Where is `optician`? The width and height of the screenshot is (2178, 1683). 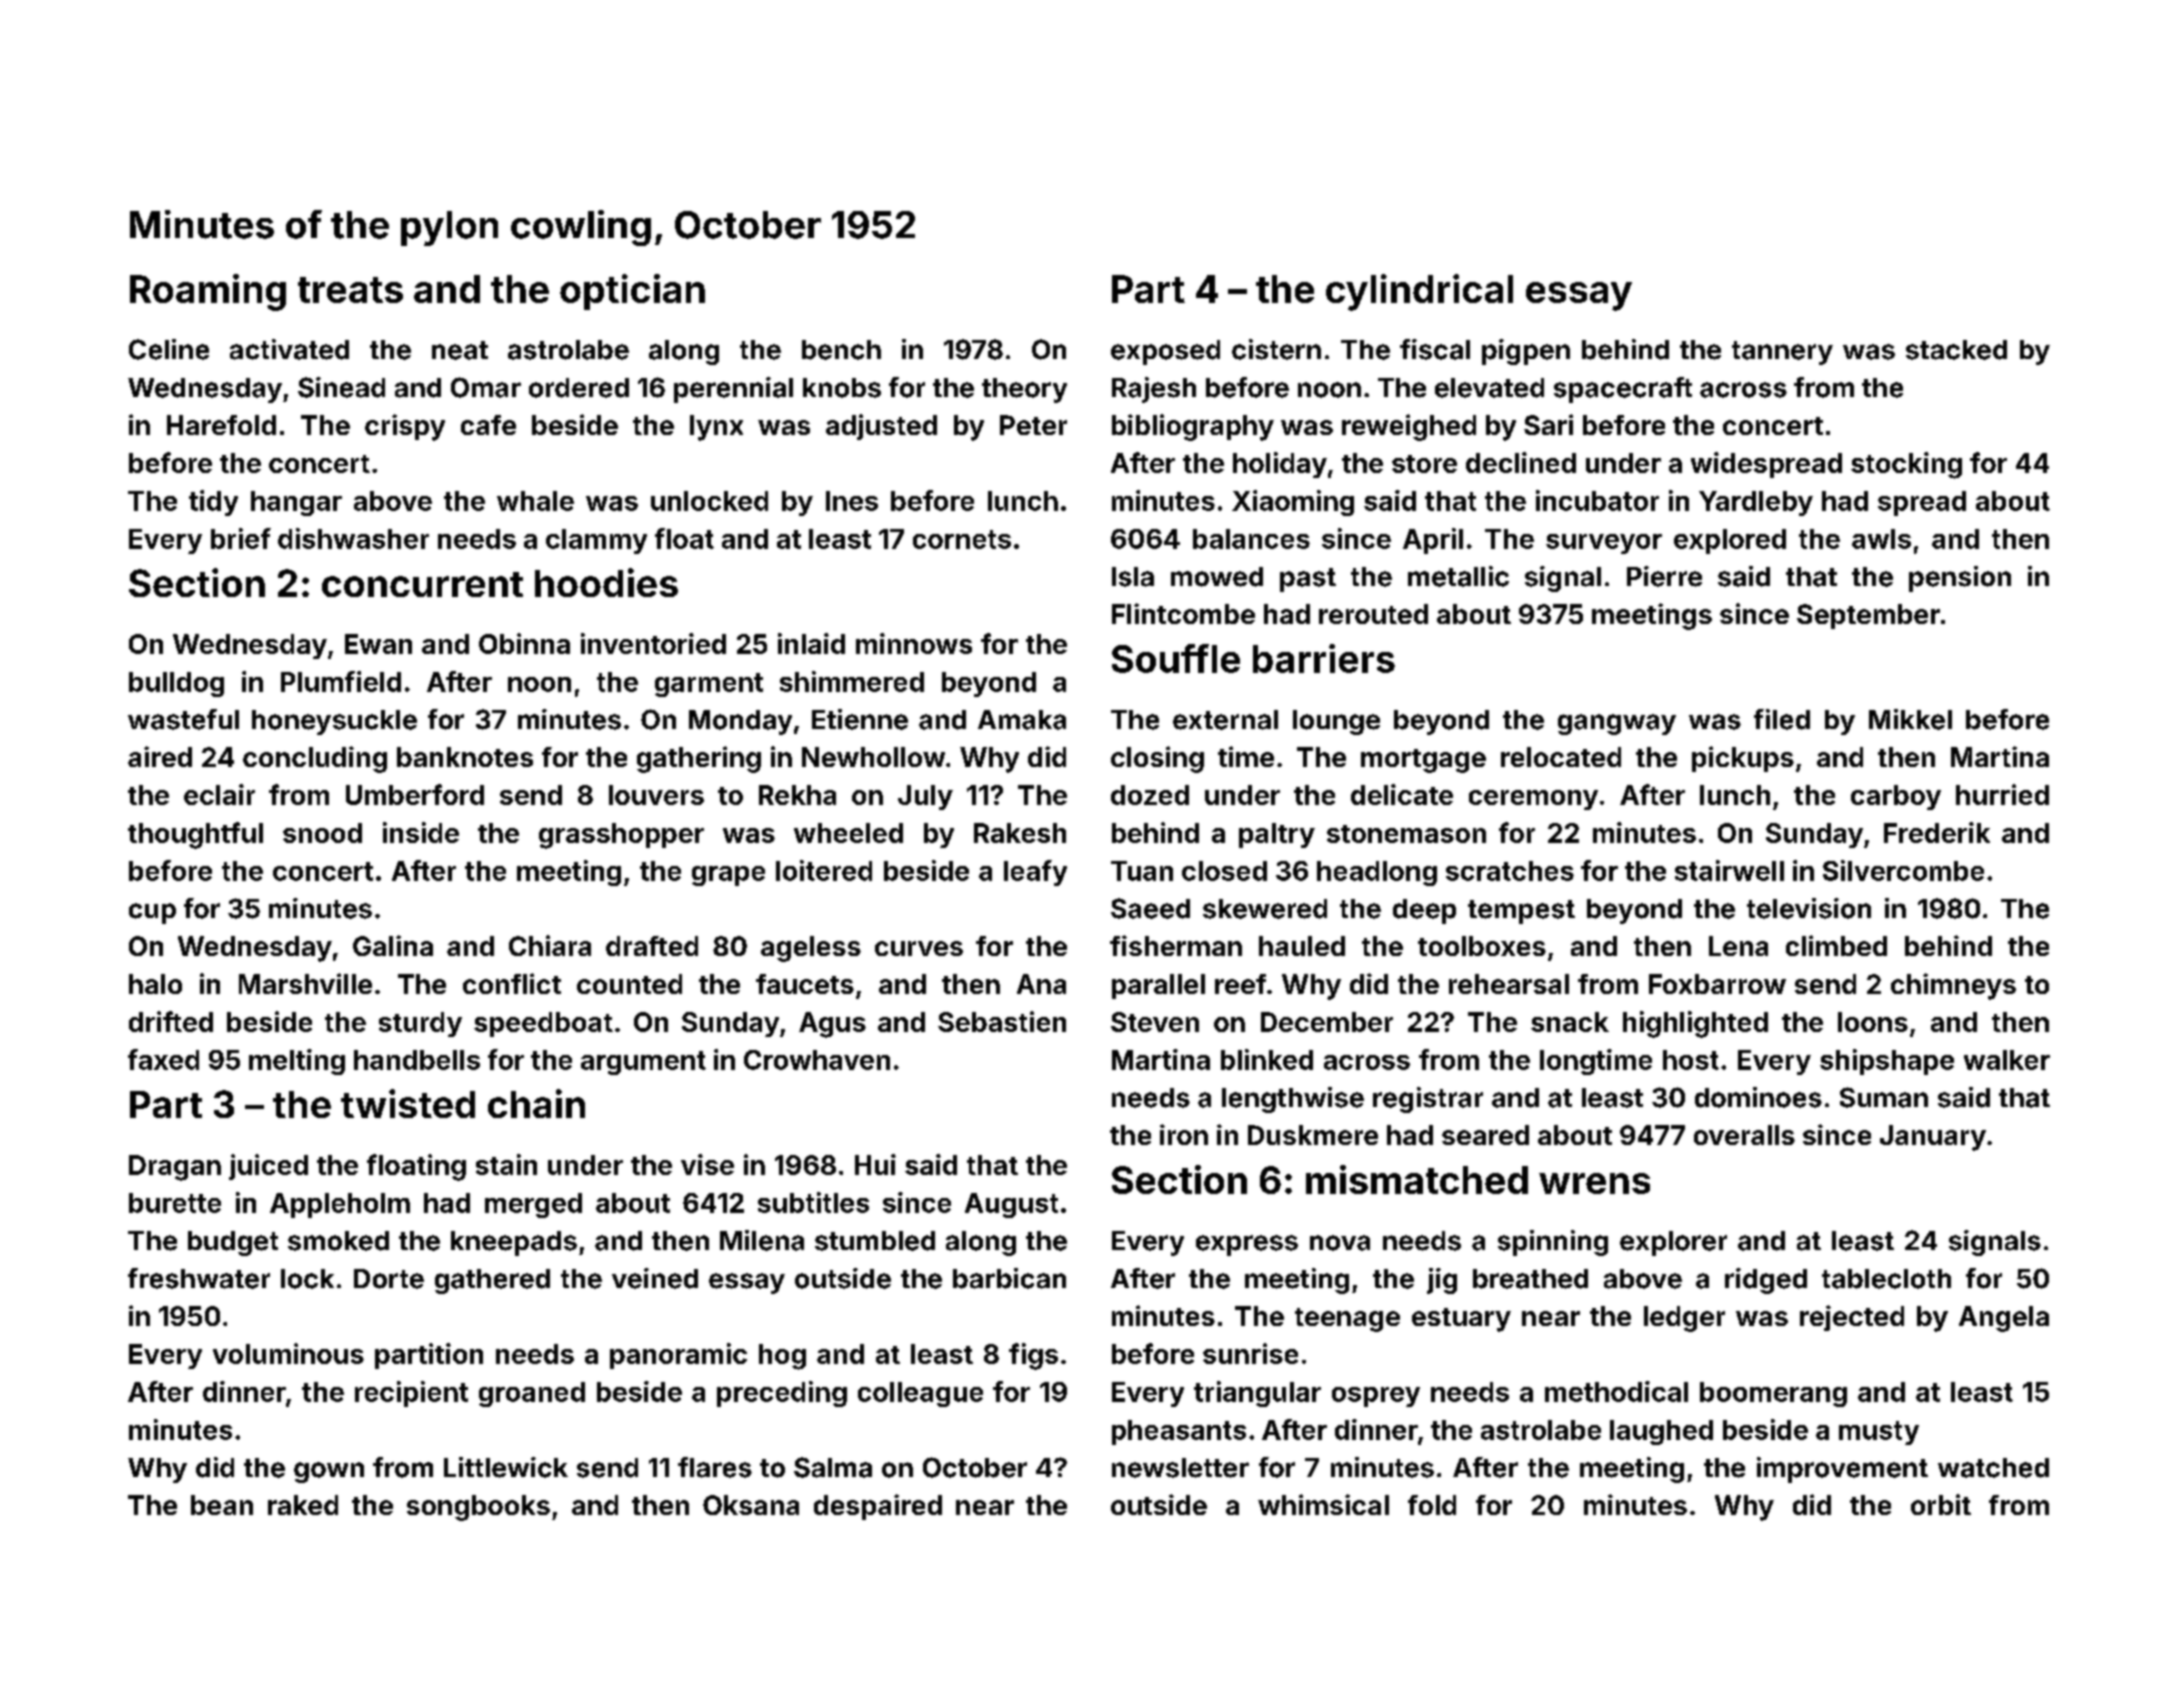 optician is located at coordinates (632, 292).
